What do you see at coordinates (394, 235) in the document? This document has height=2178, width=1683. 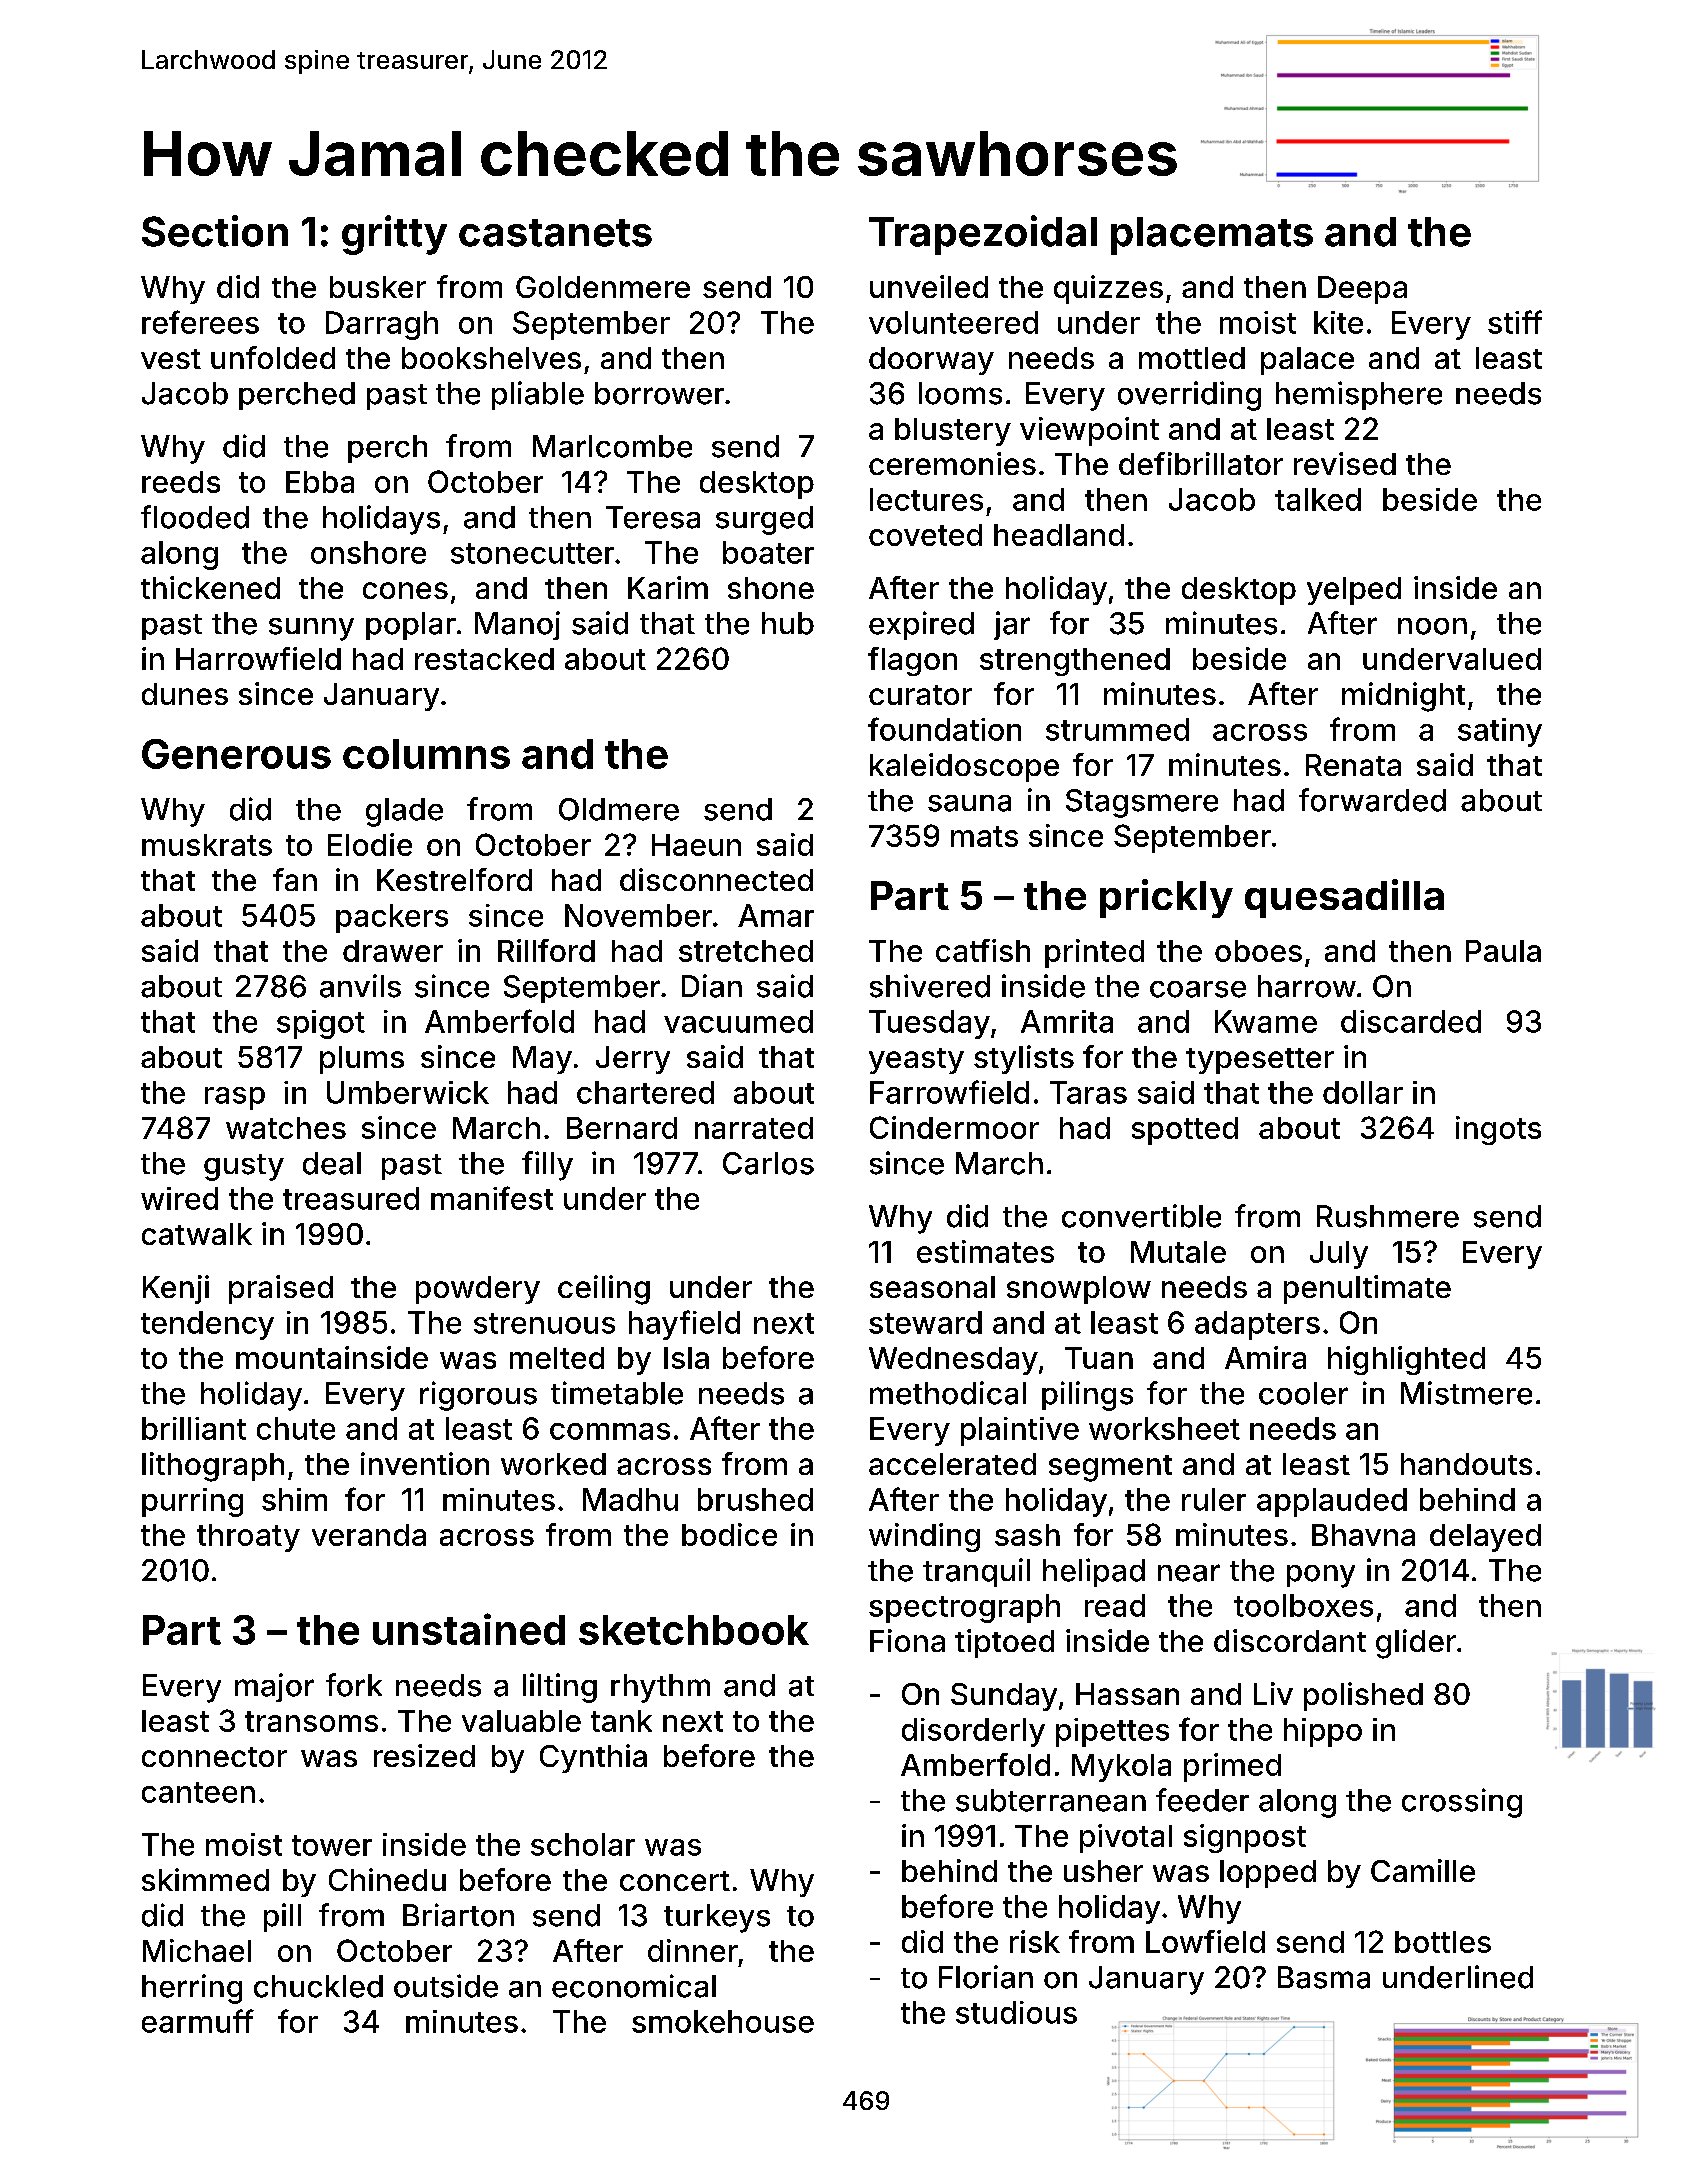 I see `gritty` at bounding box center [394, 235].
